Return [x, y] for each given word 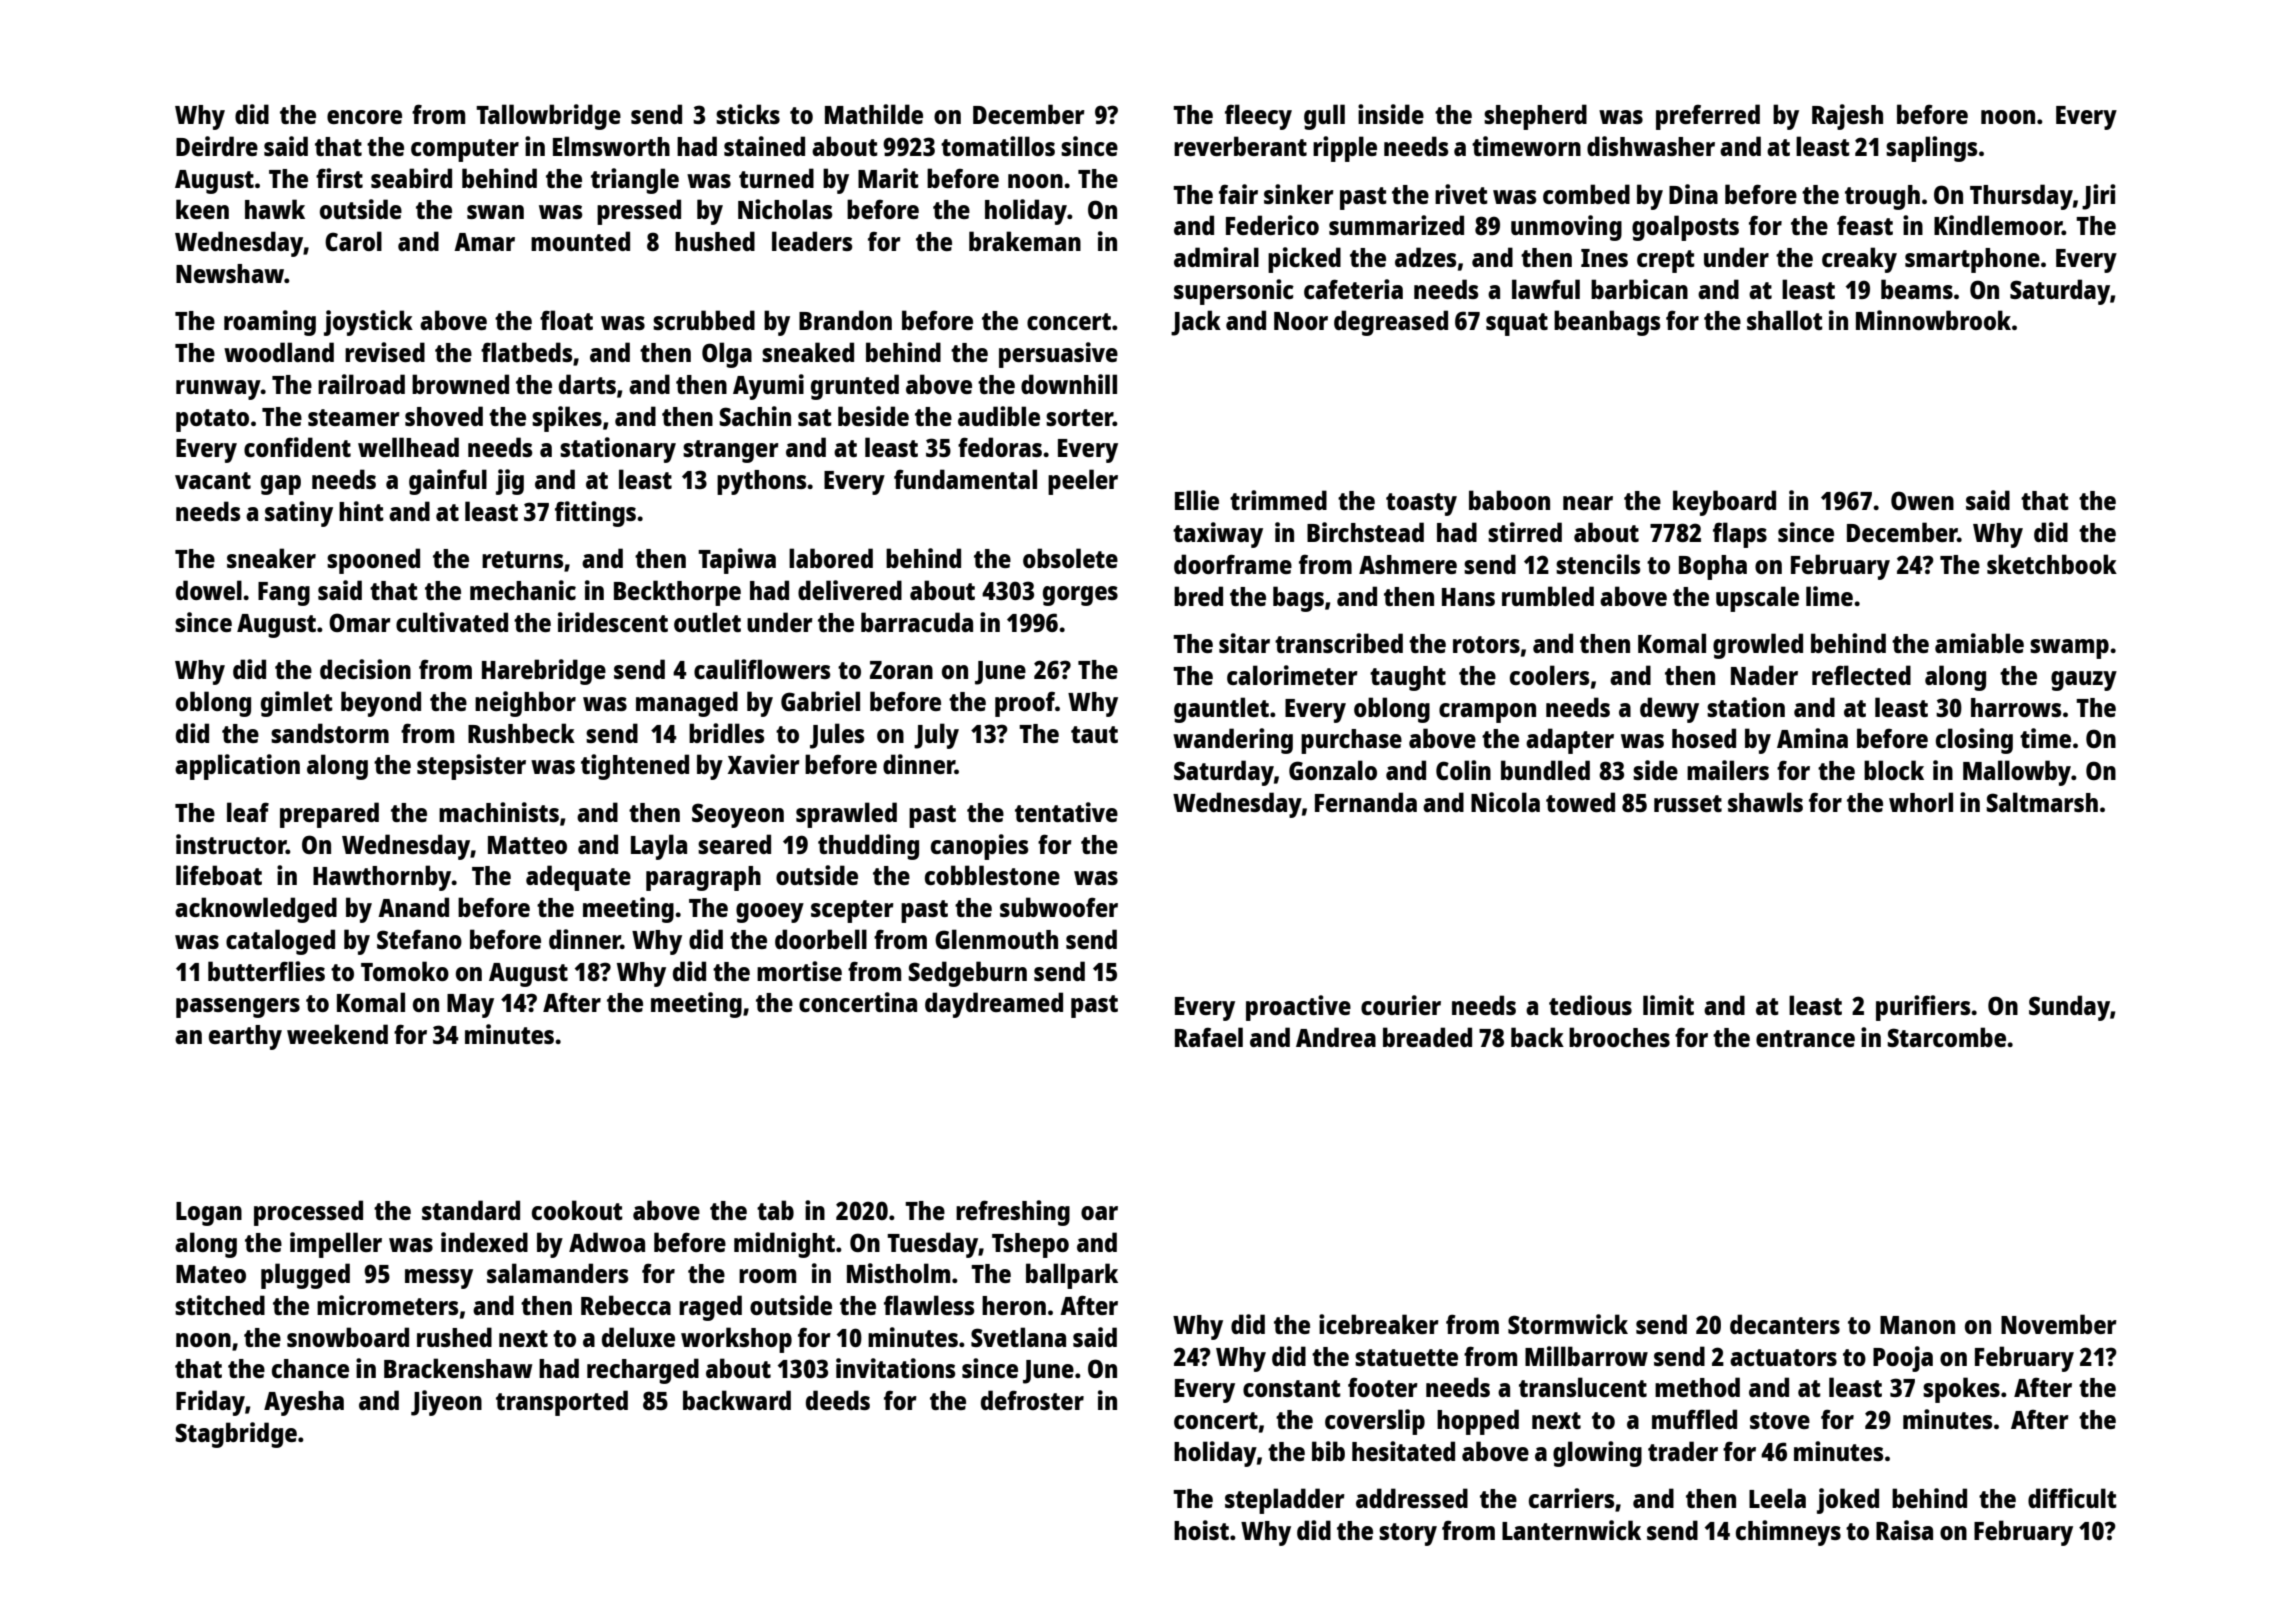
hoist [1201, 1530]
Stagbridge [236, 1435]
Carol [353, 241]
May [470, 1006]
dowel [209, 590]
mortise [799, 971]
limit [1668, 1005]
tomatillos [998, 146]
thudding [868, 847]
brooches [1619, 1037]
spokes [1961, 1390]
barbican [1639, 289]
